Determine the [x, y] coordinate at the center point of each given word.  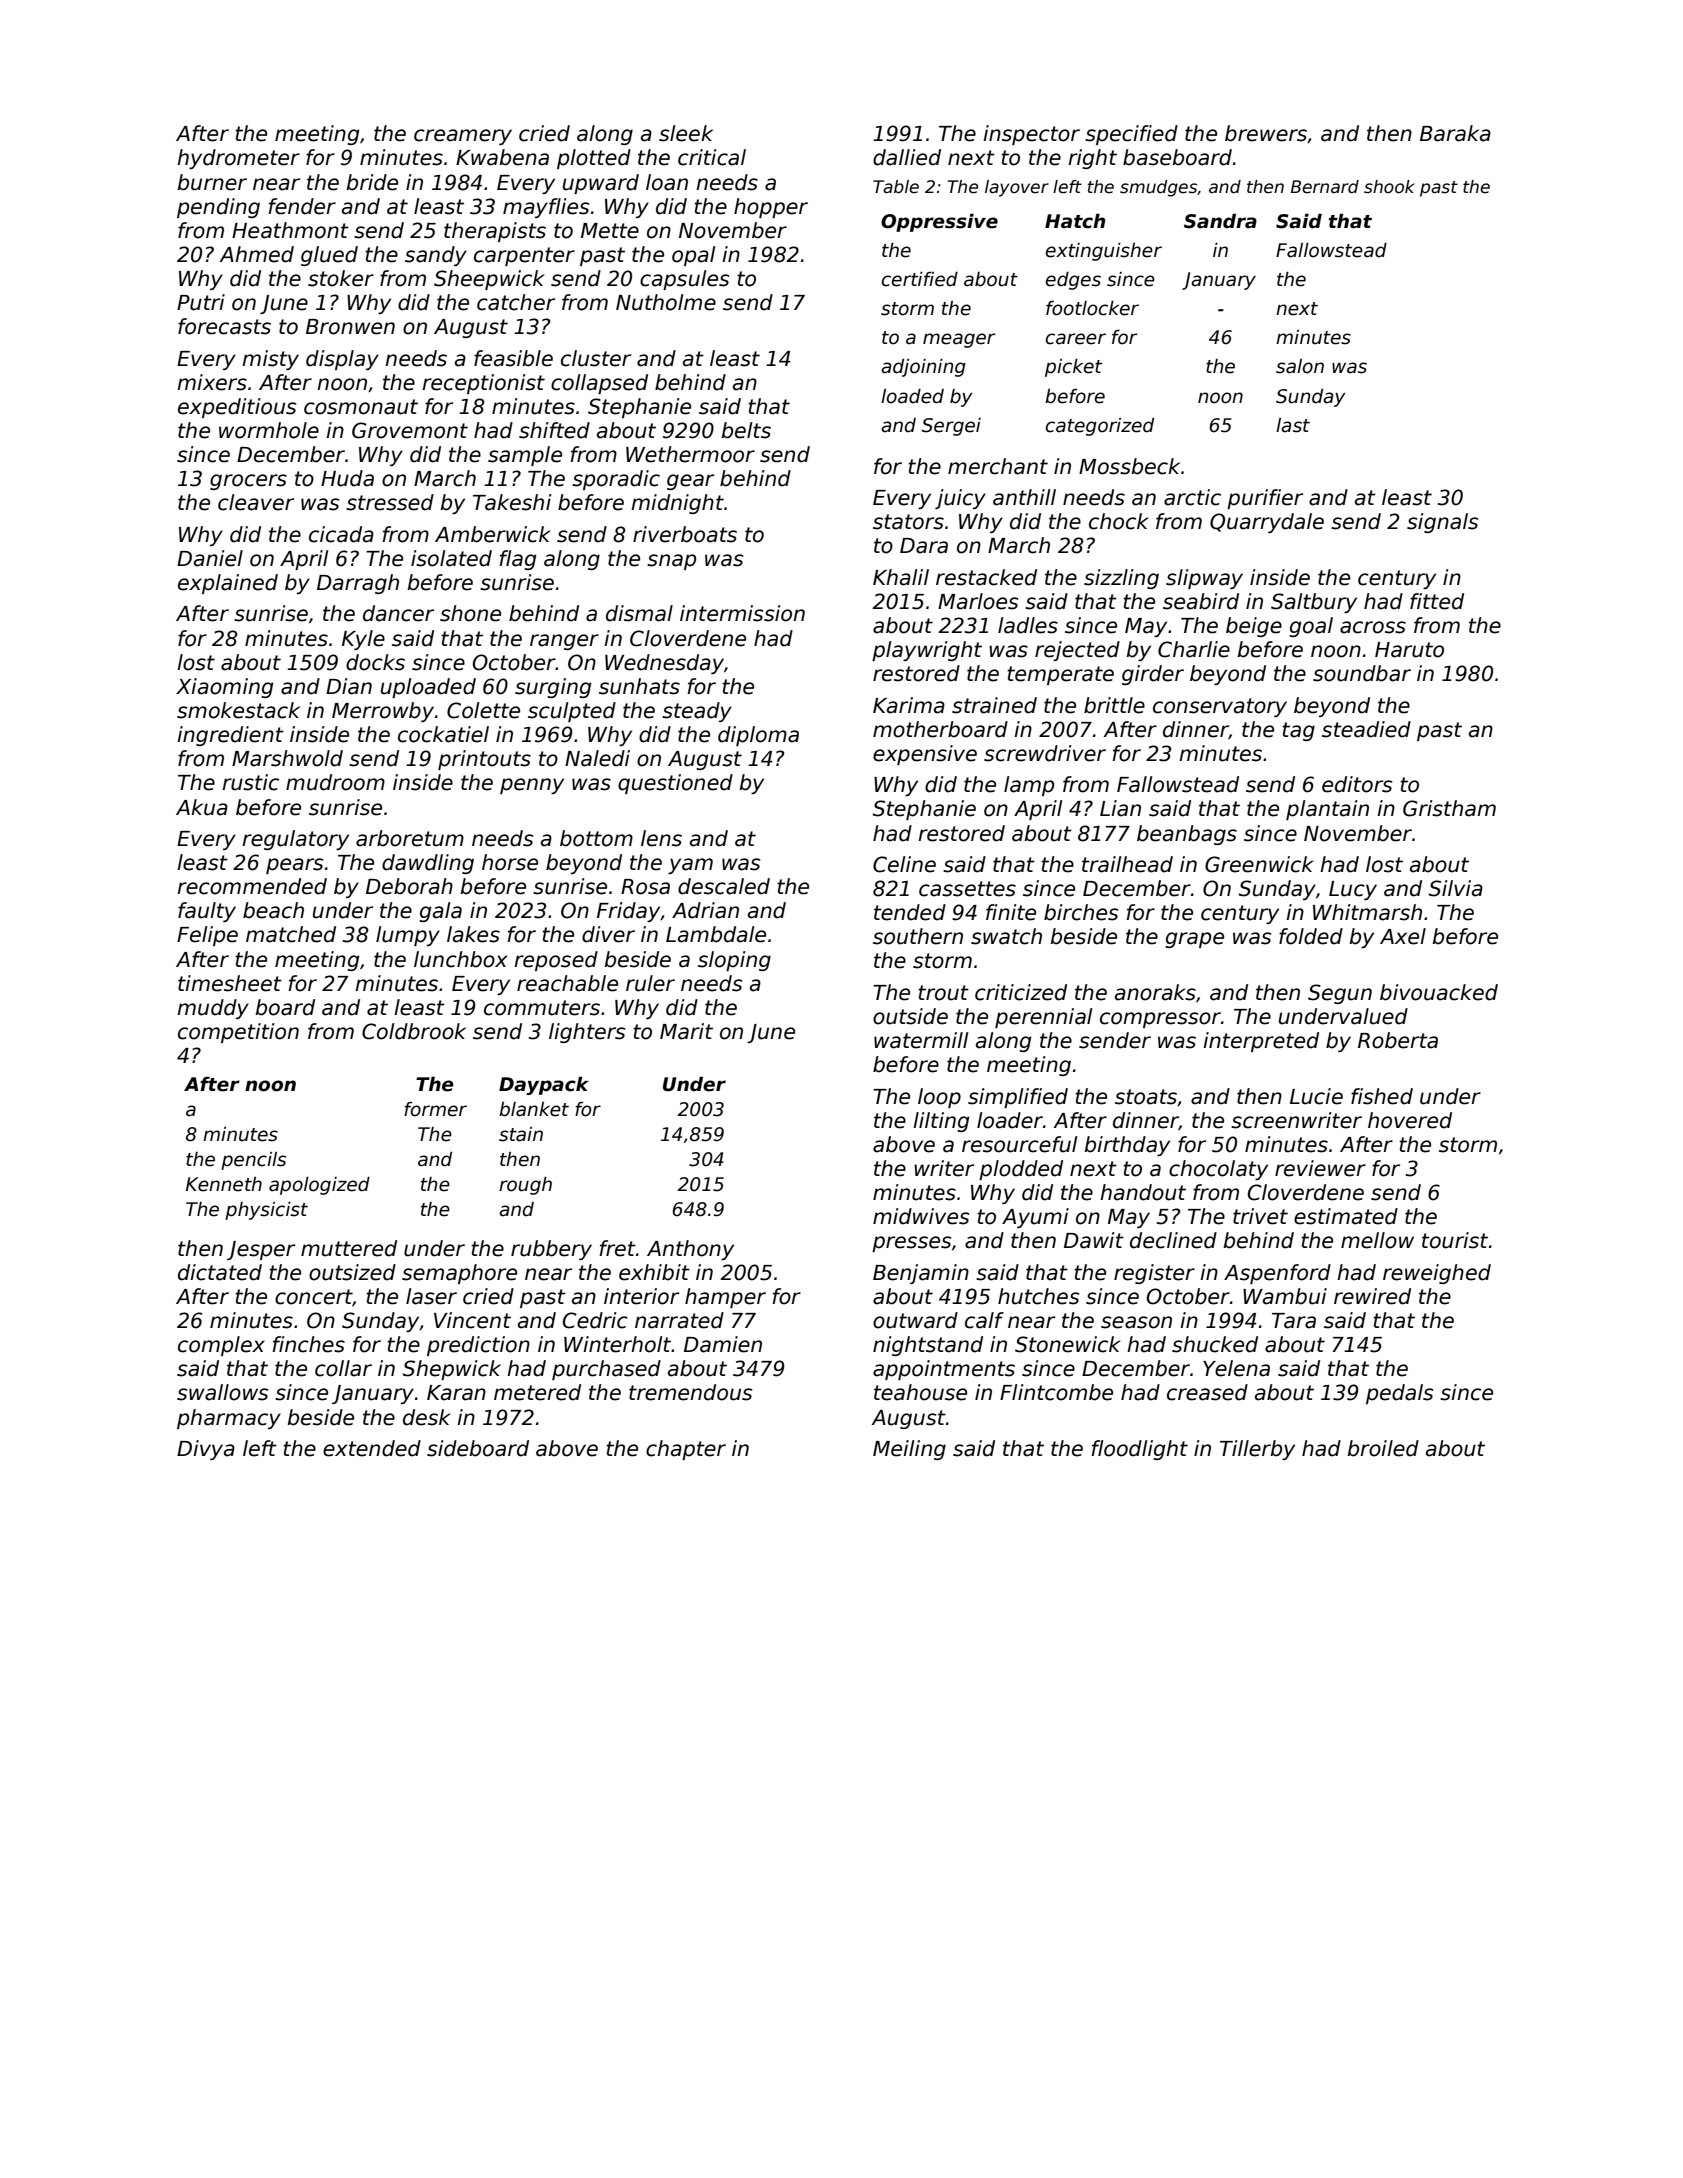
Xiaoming [224, 688]
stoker [341, 278]
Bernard [1325, 187]
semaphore [459, 1274]
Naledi [597, 758]
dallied [907, 157]
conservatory [1220, 707]
